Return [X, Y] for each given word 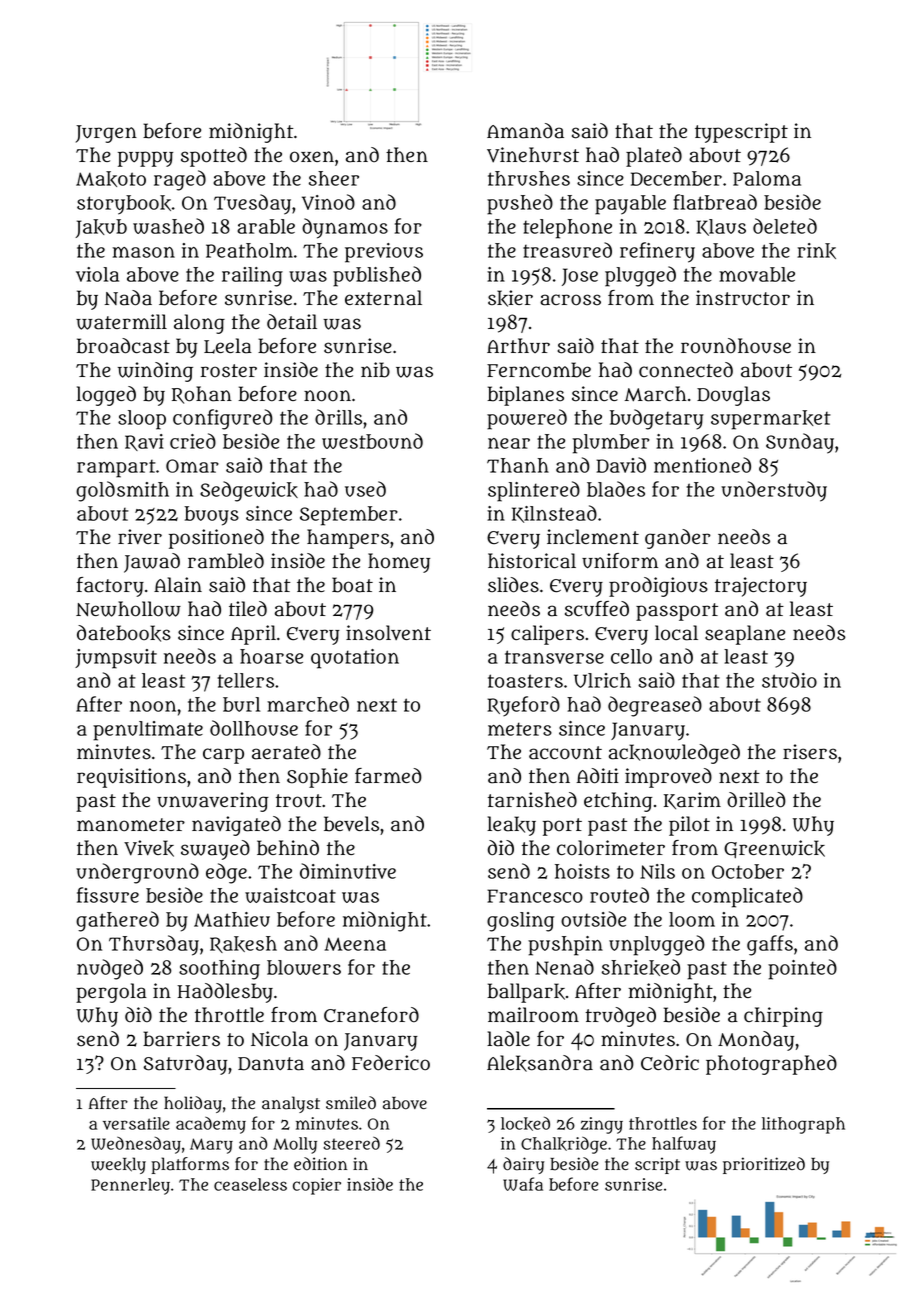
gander [677, 539]
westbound [372, 441]
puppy [145, 159]
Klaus [721, 227]
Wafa [523, 1184]
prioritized [764, 1165]
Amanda [525, 131]
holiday [193, 1104]
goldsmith [122, 491]
